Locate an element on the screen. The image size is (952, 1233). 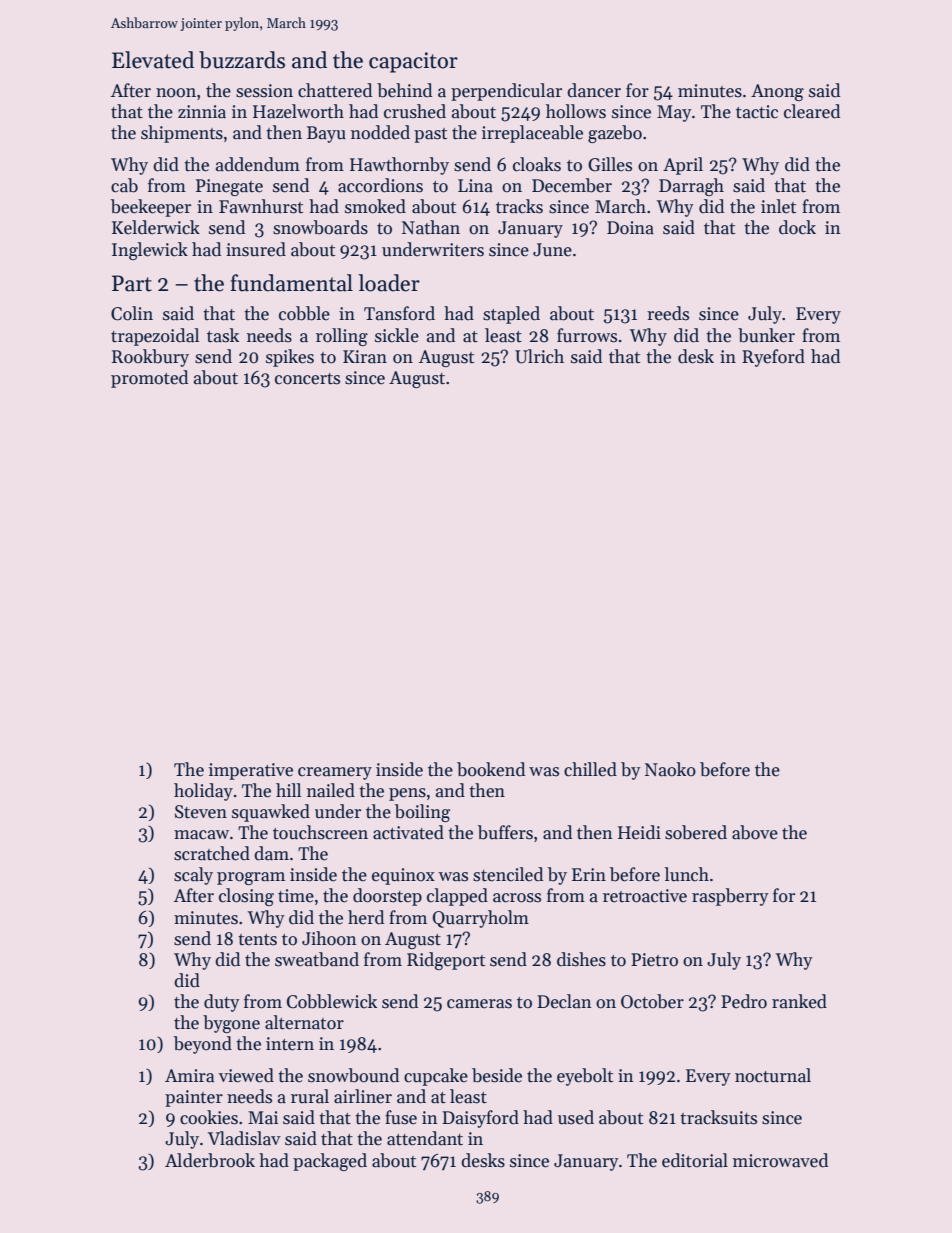
duty is located at coordinates (222, 1003).
